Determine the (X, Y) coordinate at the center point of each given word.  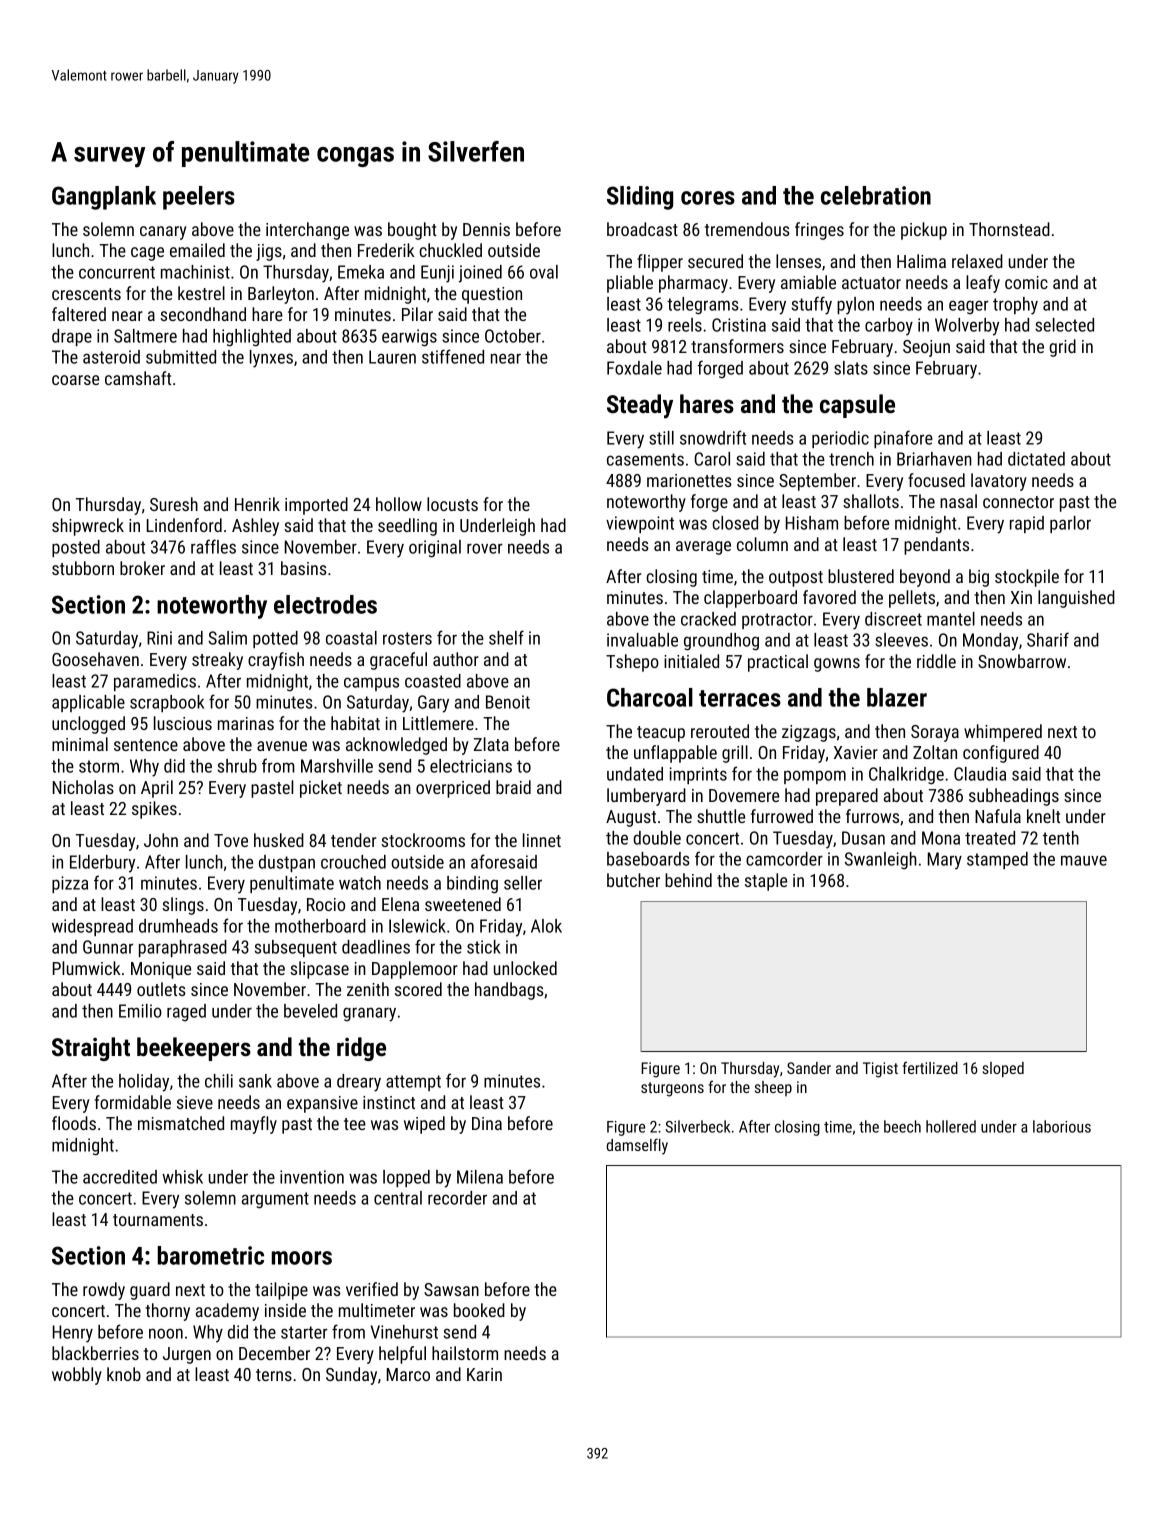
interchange (307, 231)
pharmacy (693, 284)
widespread (92, 927)
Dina (487, 1123)
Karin (484, 1374)
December (274, 1353)
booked (479, 1310)
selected (1064, 325)
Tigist (880, 1070)
